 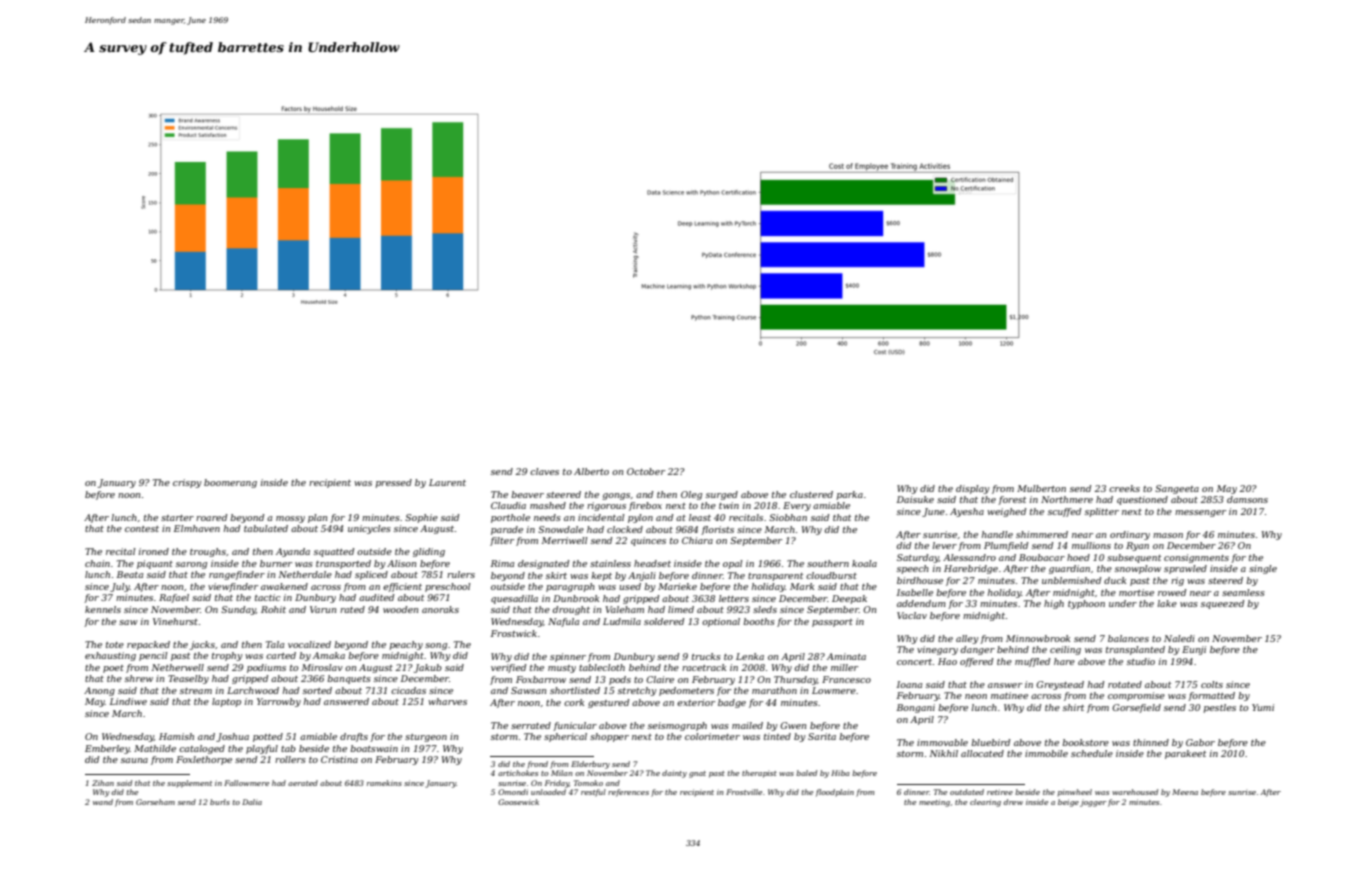 I want to click on potted, so click(x=268, y=737).
